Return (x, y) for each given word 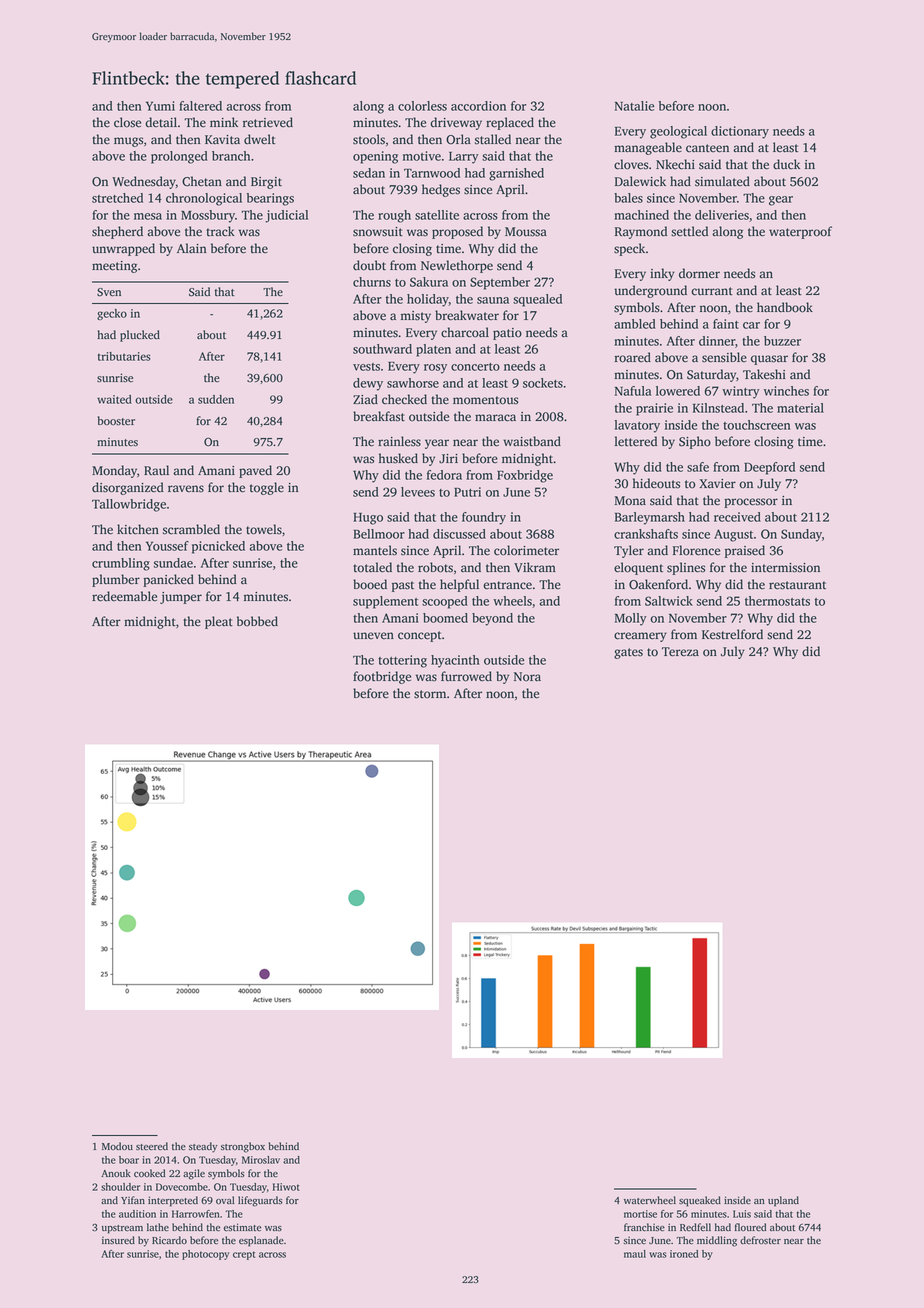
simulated (722, 181)
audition (137, 1214)
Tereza (680, 652)
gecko (112, 314)
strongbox (243, 1147)
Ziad (365, 399)
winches (786, 391)
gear (781, 201)
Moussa (526, 232)
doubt (369, 265)
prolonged (179, 157)
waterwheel (650, 1200)
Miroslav (261, 1160)
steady (203, 1147)
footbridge (382, 677)
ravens (186, 489)
